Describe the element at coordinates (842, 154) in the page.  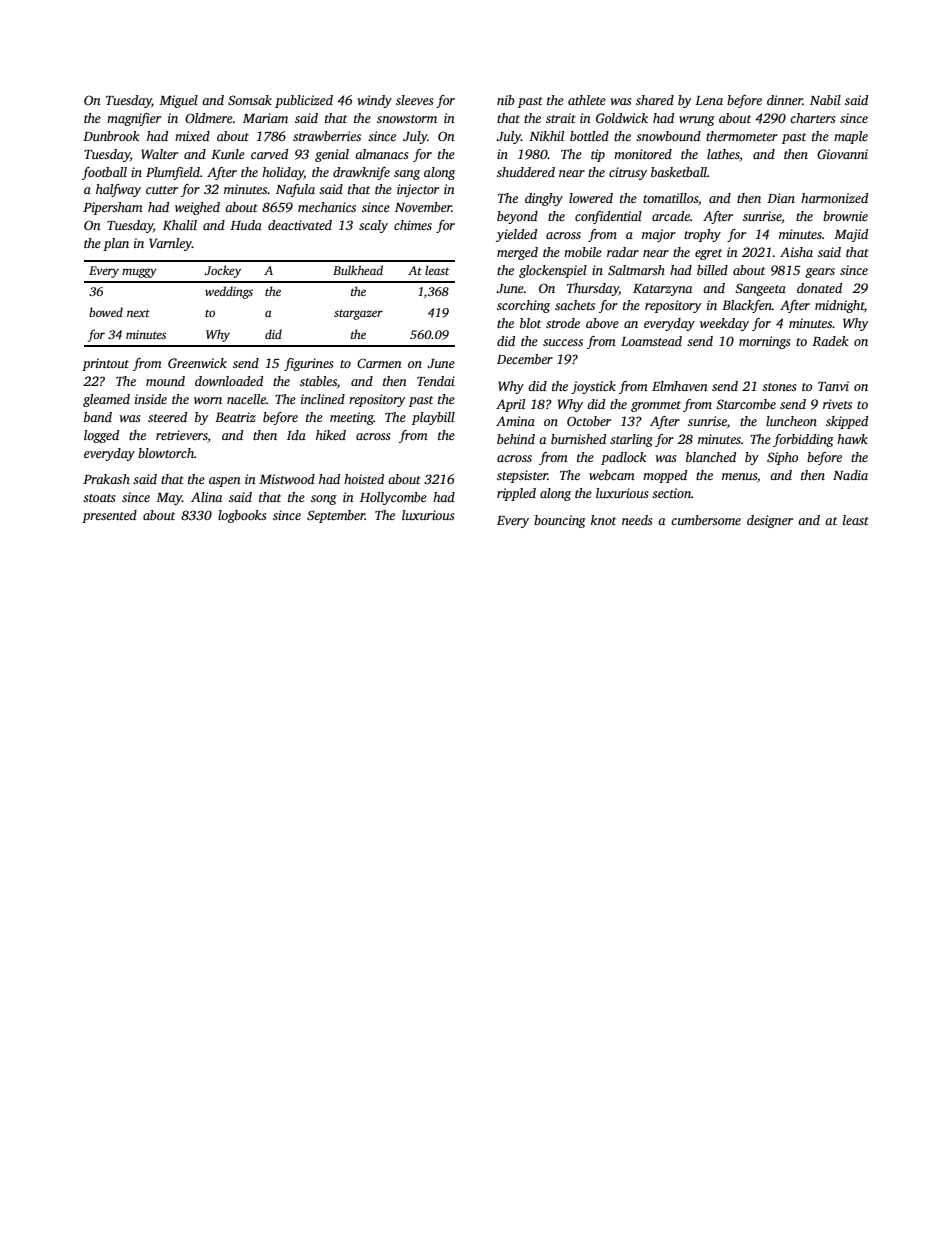
I see `Giovanni` at that location.
